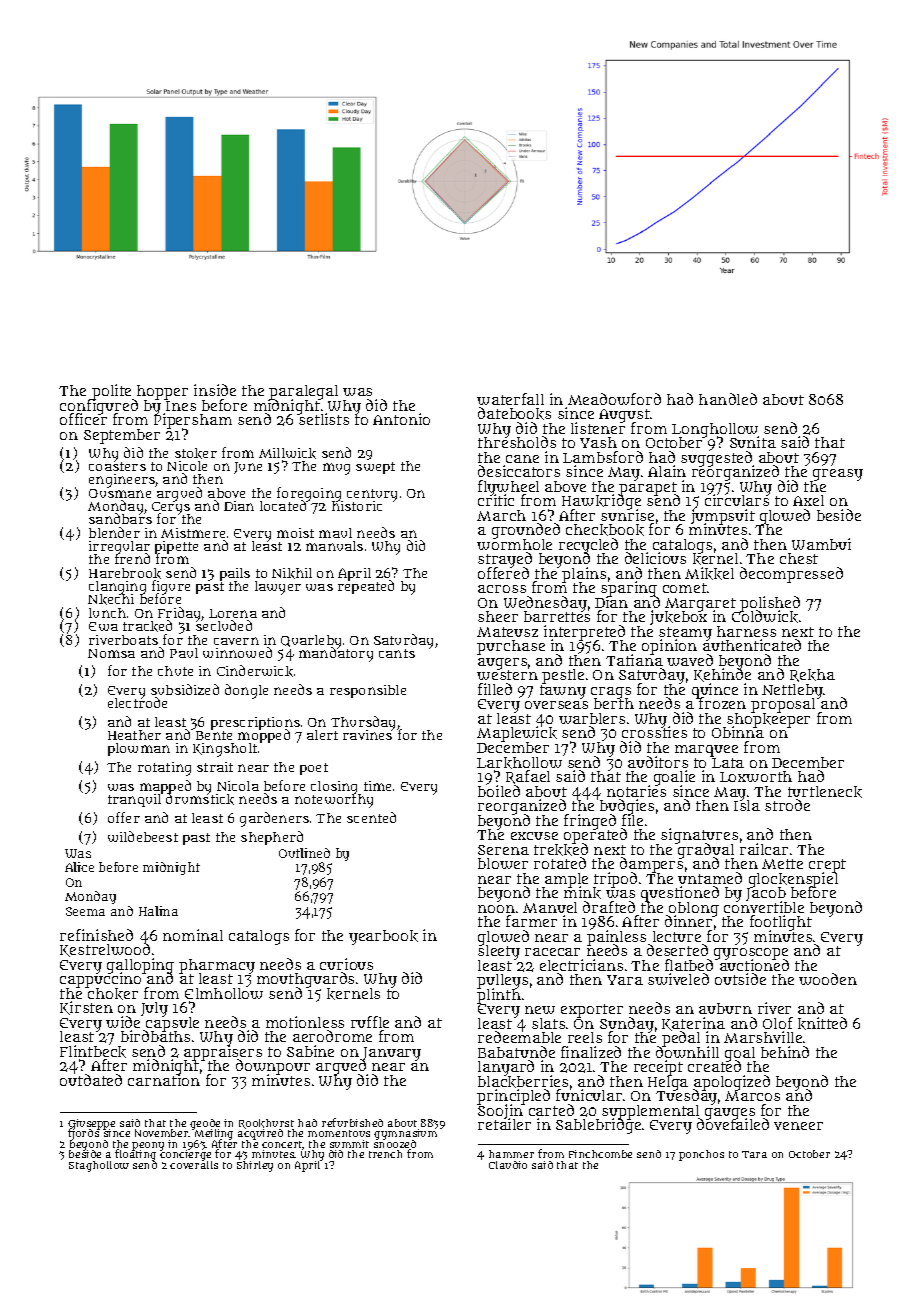 The height and width of the screenshot is (1314, 924). What do you see at coordinates (508, 487) in the screenshot?
I see `flywheel` at bounding box center [508, 487].
